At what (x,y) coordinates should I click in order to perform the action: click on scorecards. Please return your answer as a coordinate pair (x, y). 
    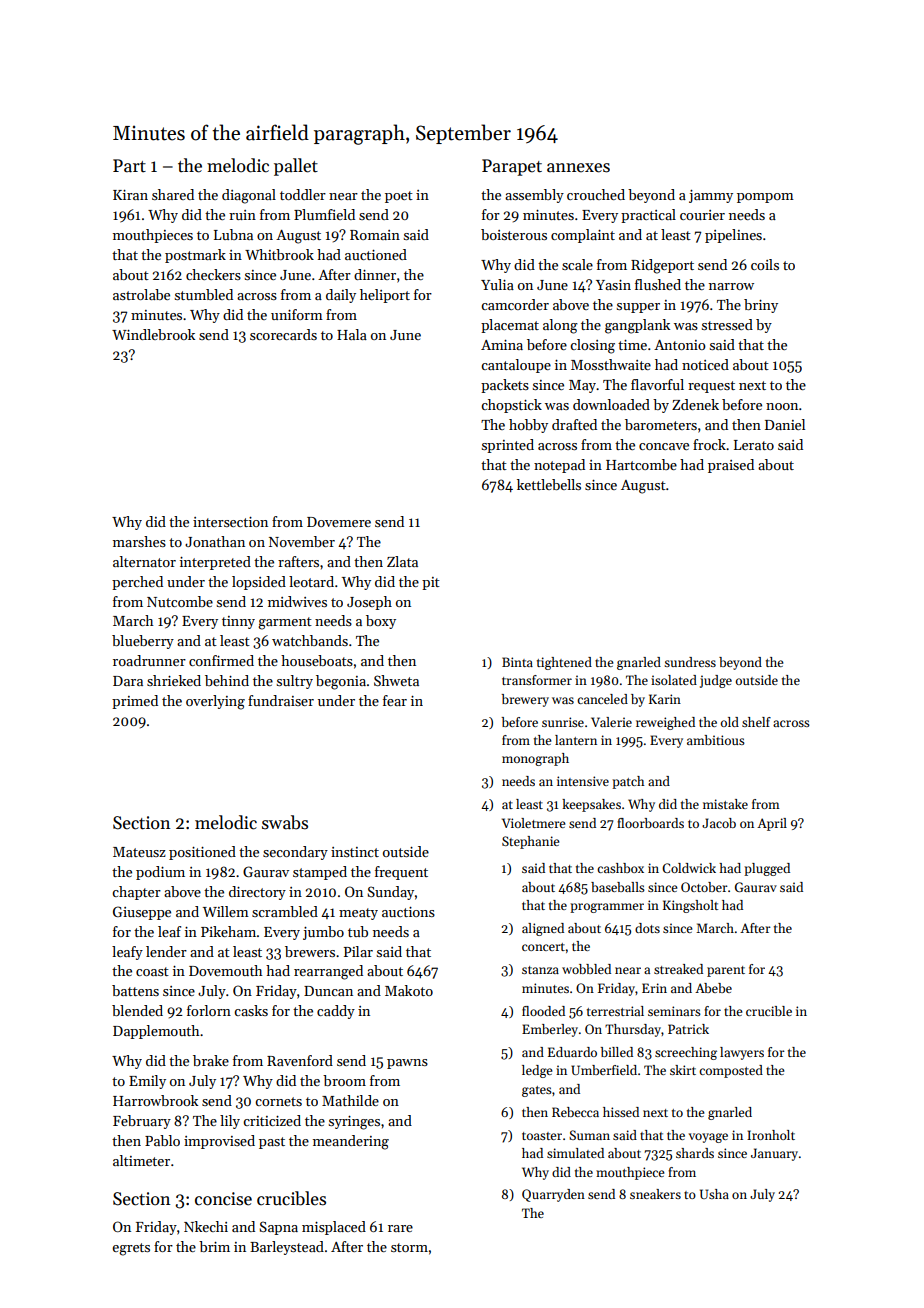
    Looking at the image, I should click on (283, 334).
